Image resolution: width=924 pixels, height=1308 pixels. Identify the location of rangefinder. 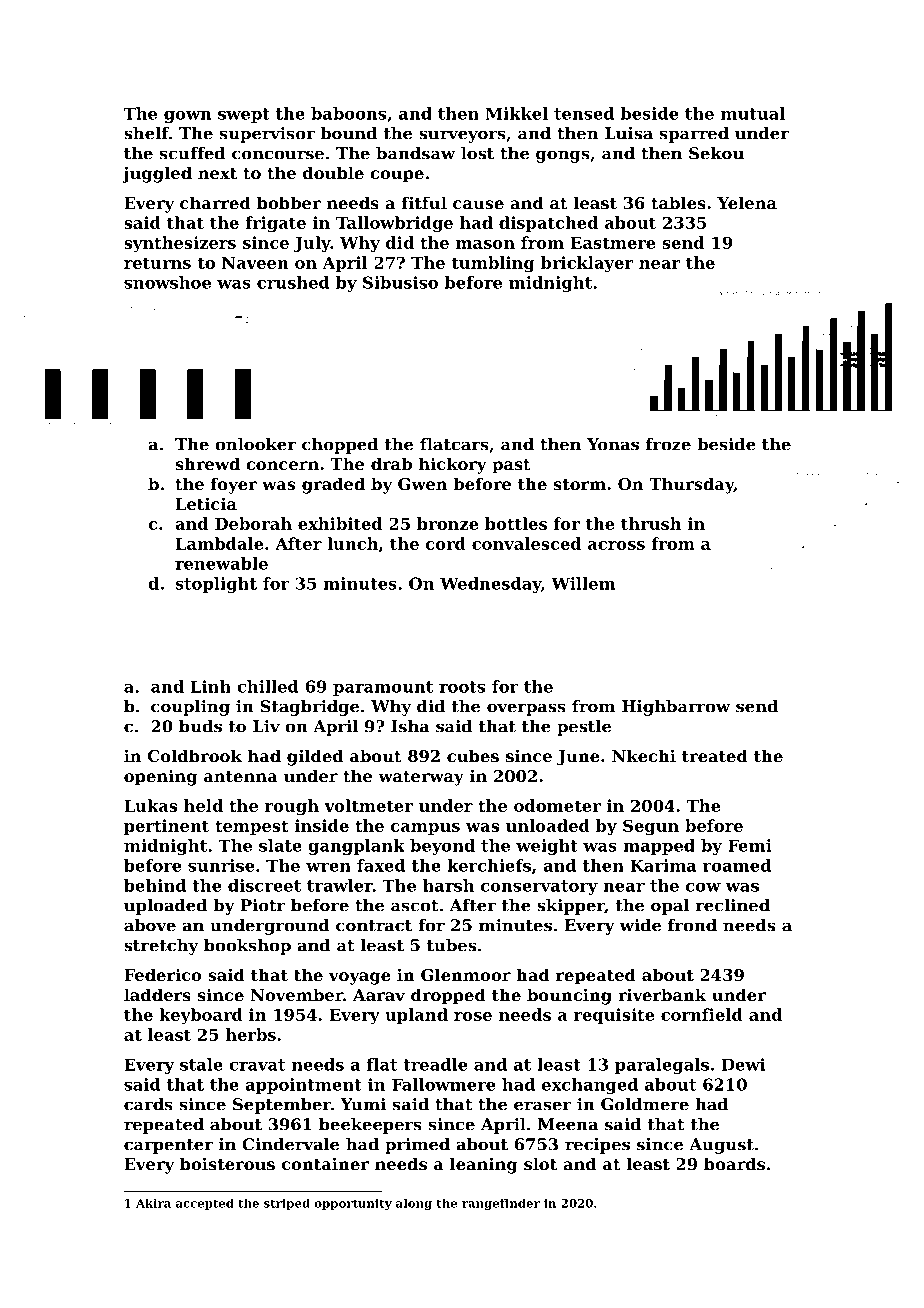
(501, 1204).
